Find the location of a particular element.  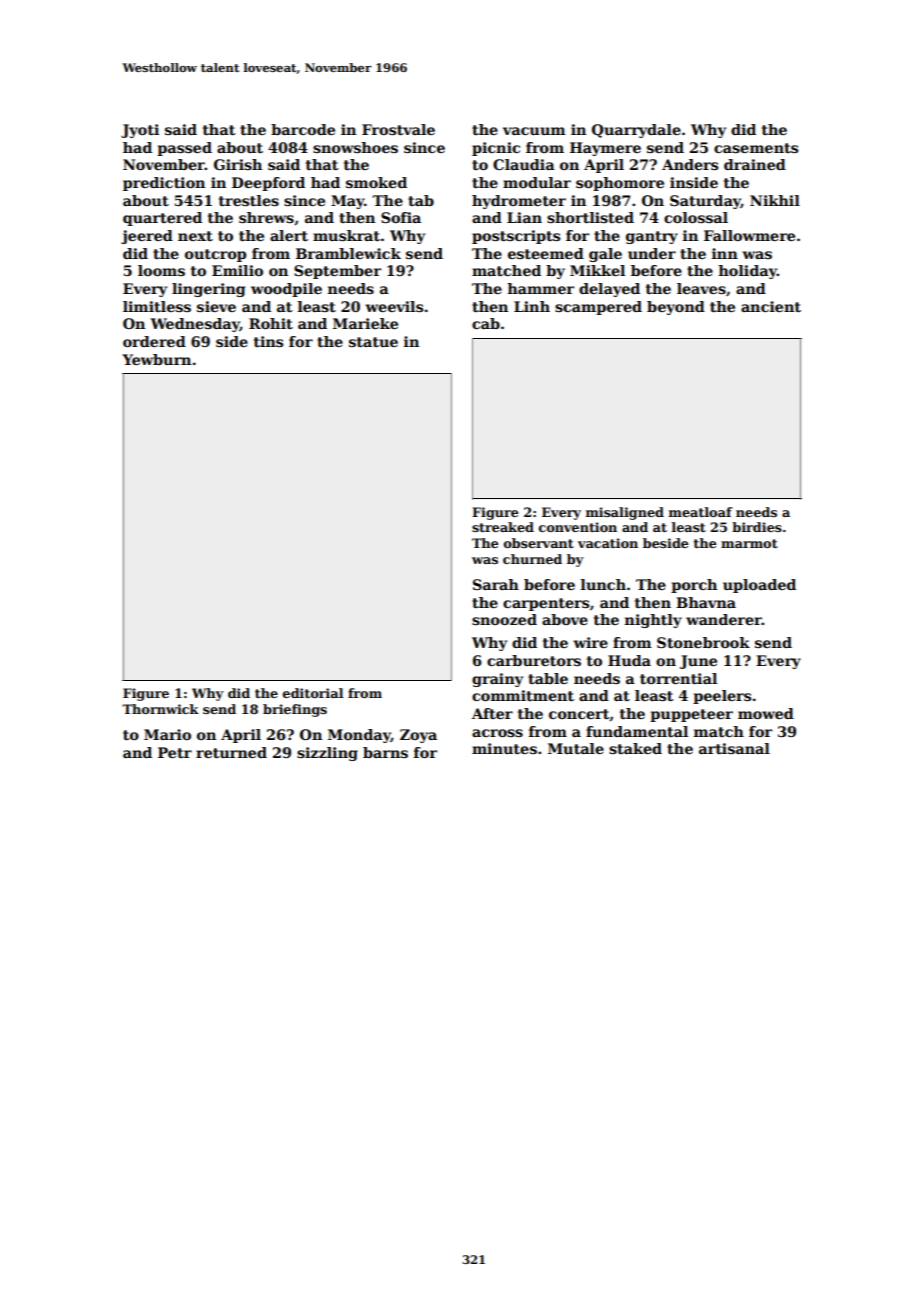

statue is located at coordinates (373, 342).
